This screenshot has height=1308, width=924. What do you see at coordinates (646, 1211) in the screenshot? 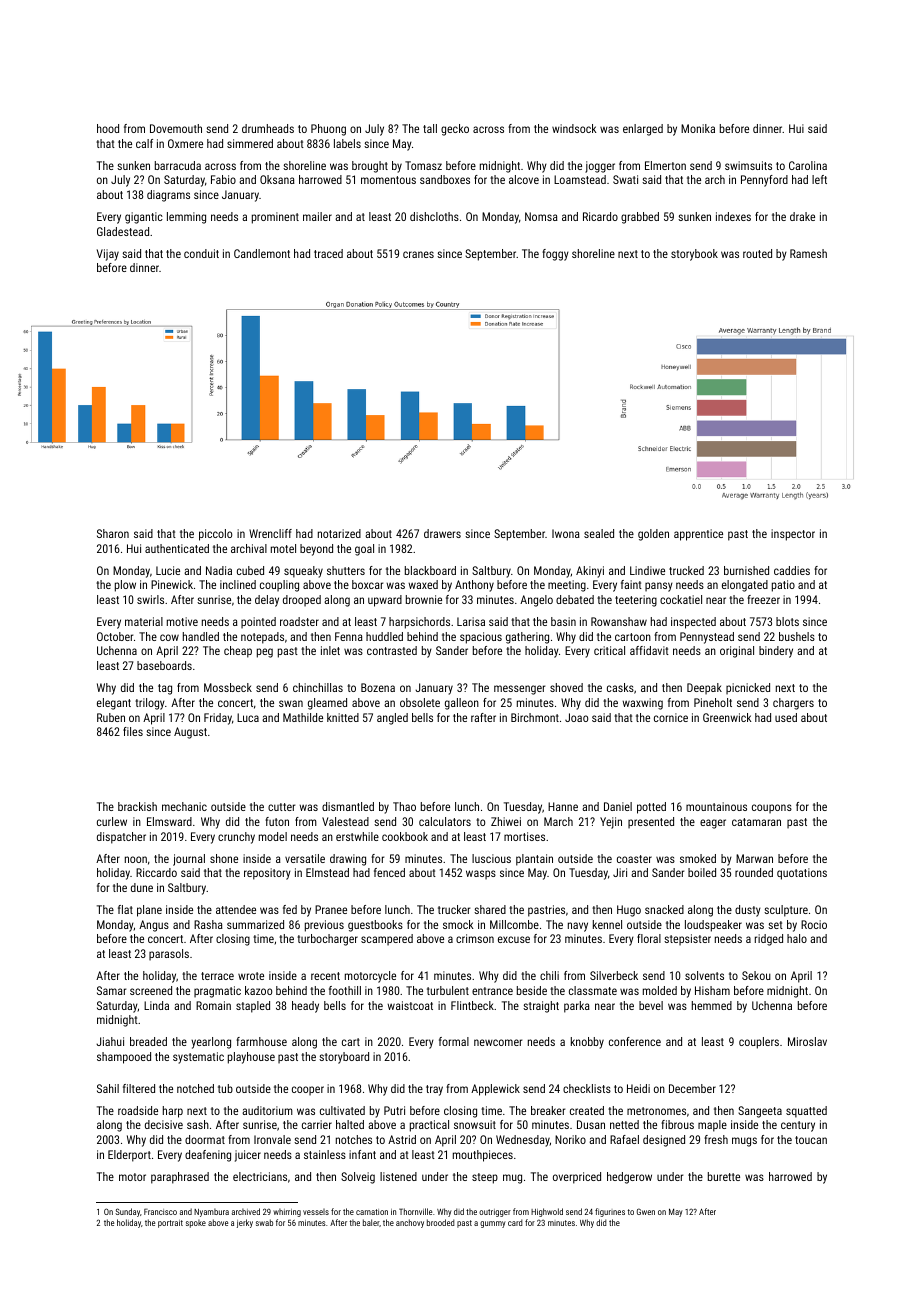
I see `Gwen` at bounding box center [646, 1211].
